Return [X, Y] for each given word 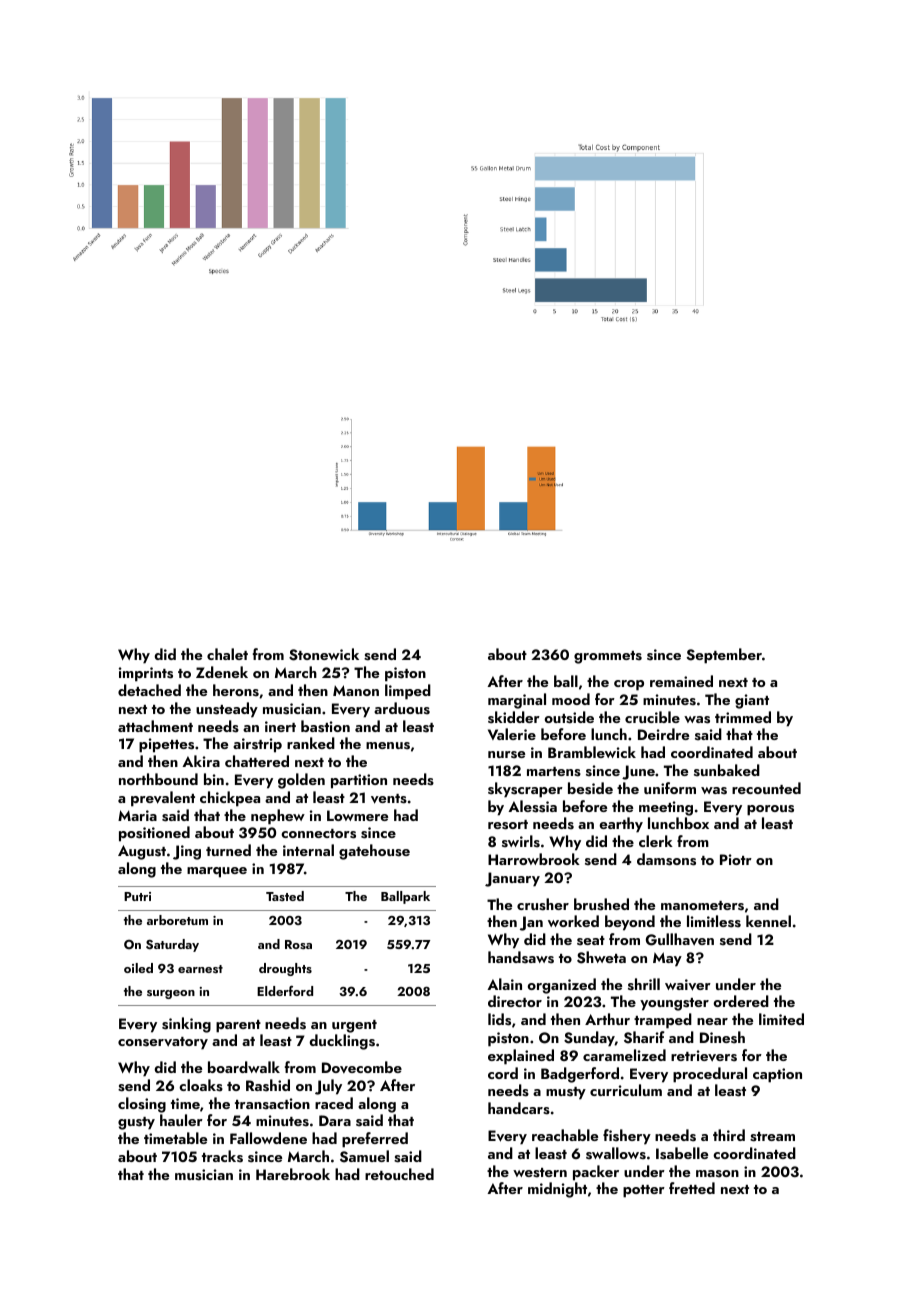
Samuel [364, 1156]
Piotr [736, 859]
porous [770, 810]
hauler [181, 1120]
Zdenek [222, 672]
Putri [137, 896]
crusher [543, 904]
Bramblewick [592, 752]
